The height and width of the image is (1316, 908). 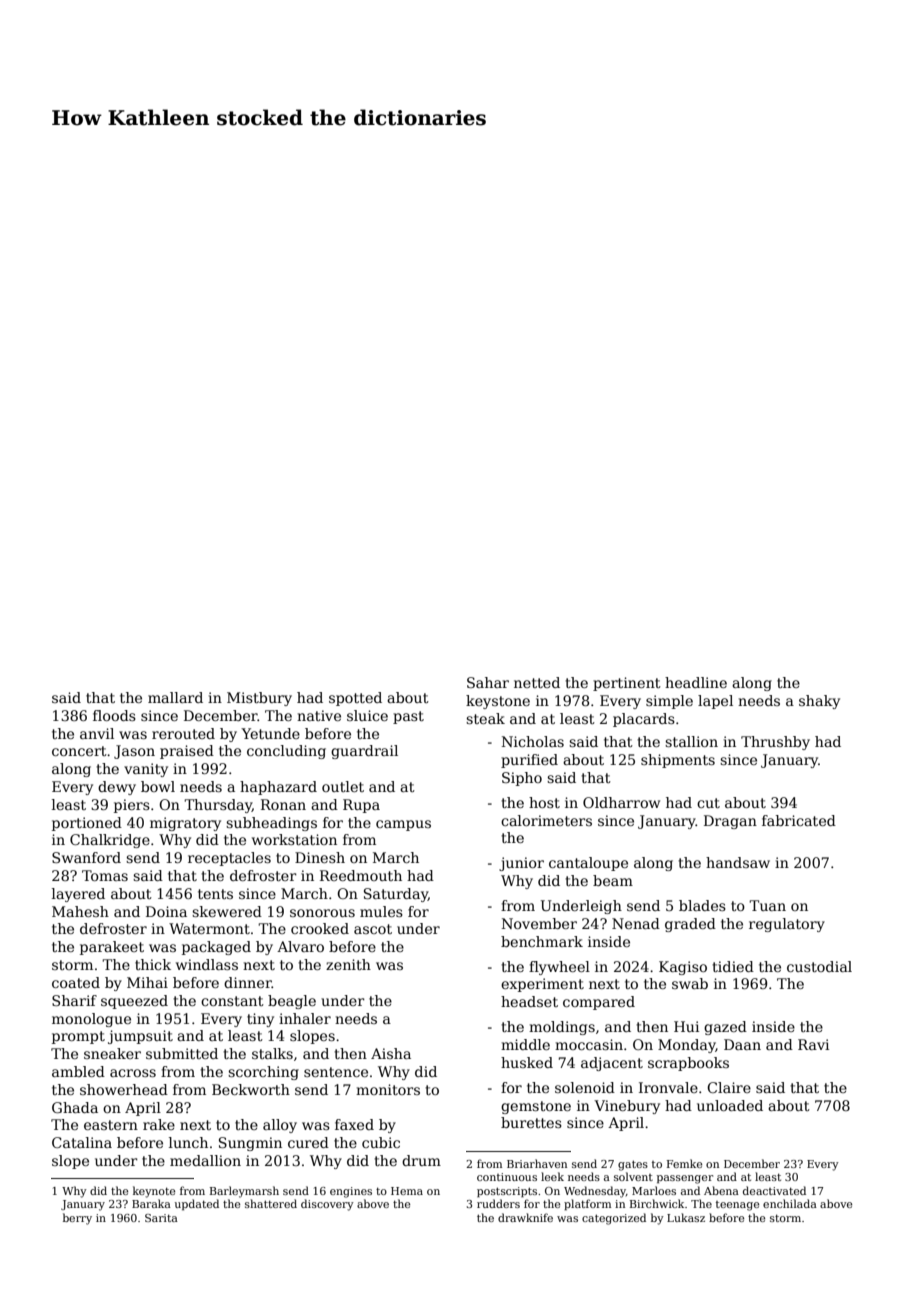 What do you see at coordinates (407, 1191) in the image?
I see `Hema` at bounding box center [407, 1191].
